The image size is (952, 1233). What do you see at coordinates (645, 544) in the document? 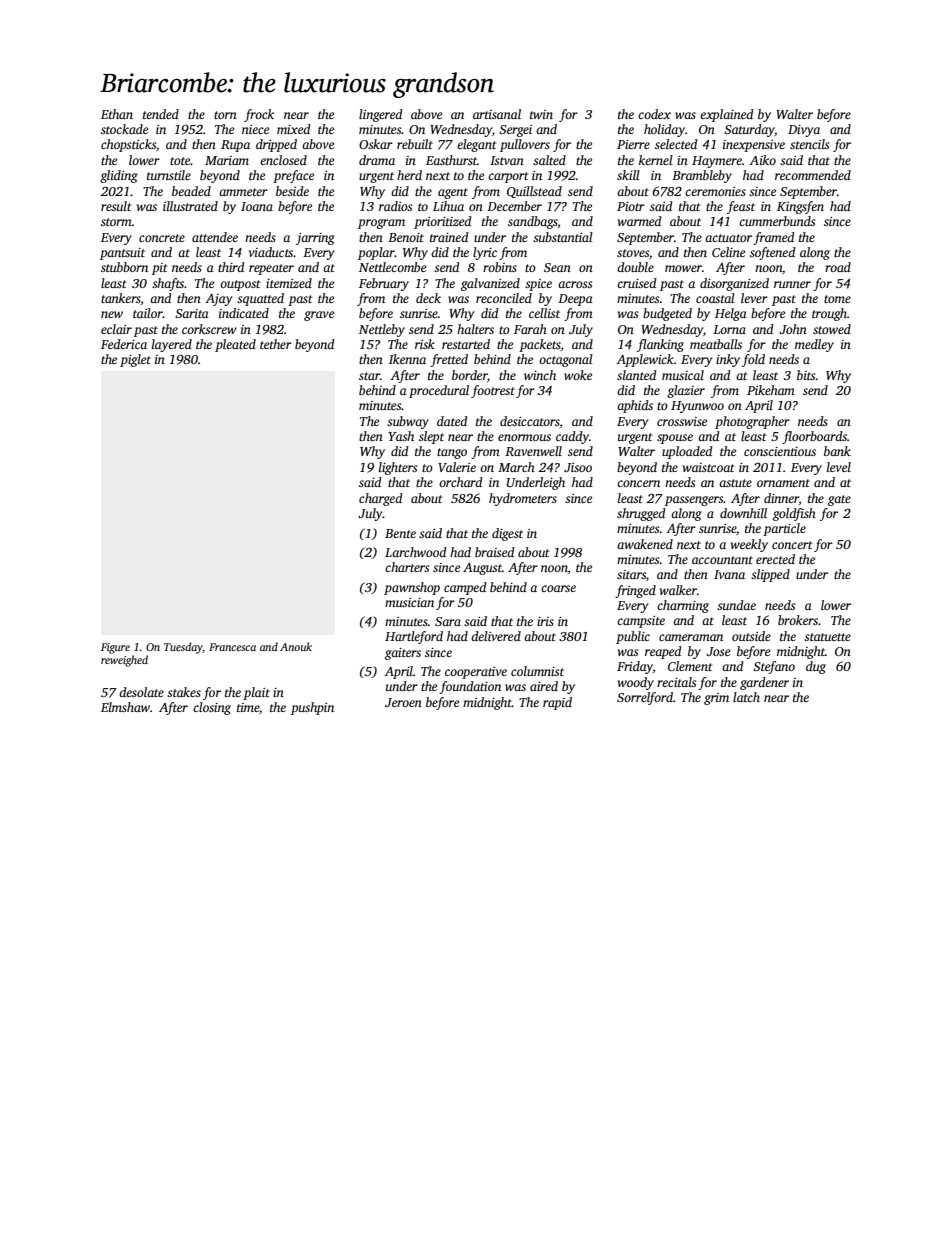
I see `awakened` at bounding box center [645, 544].
